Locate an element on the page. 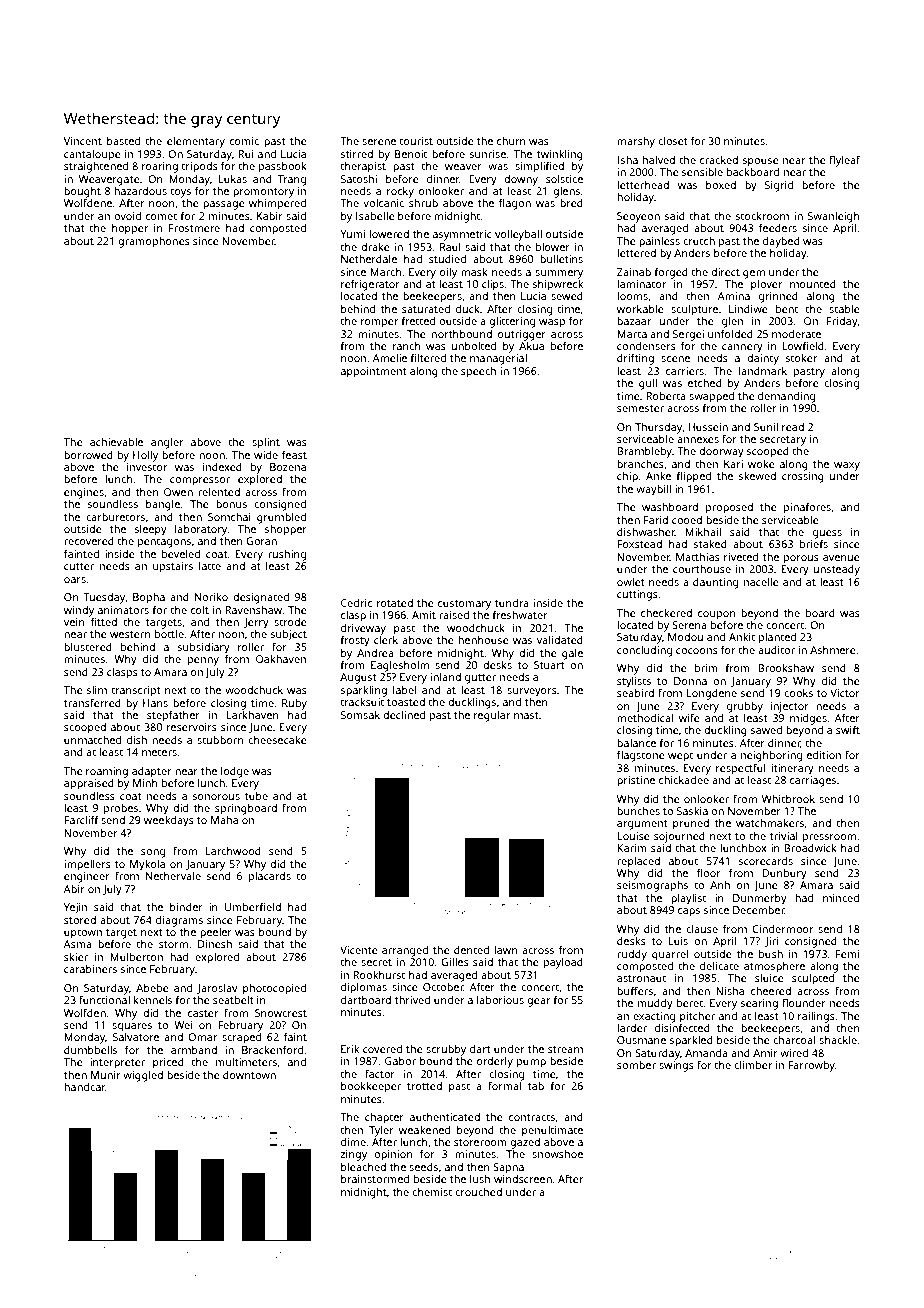  windscreen is located at coordinates (523, 1179).
